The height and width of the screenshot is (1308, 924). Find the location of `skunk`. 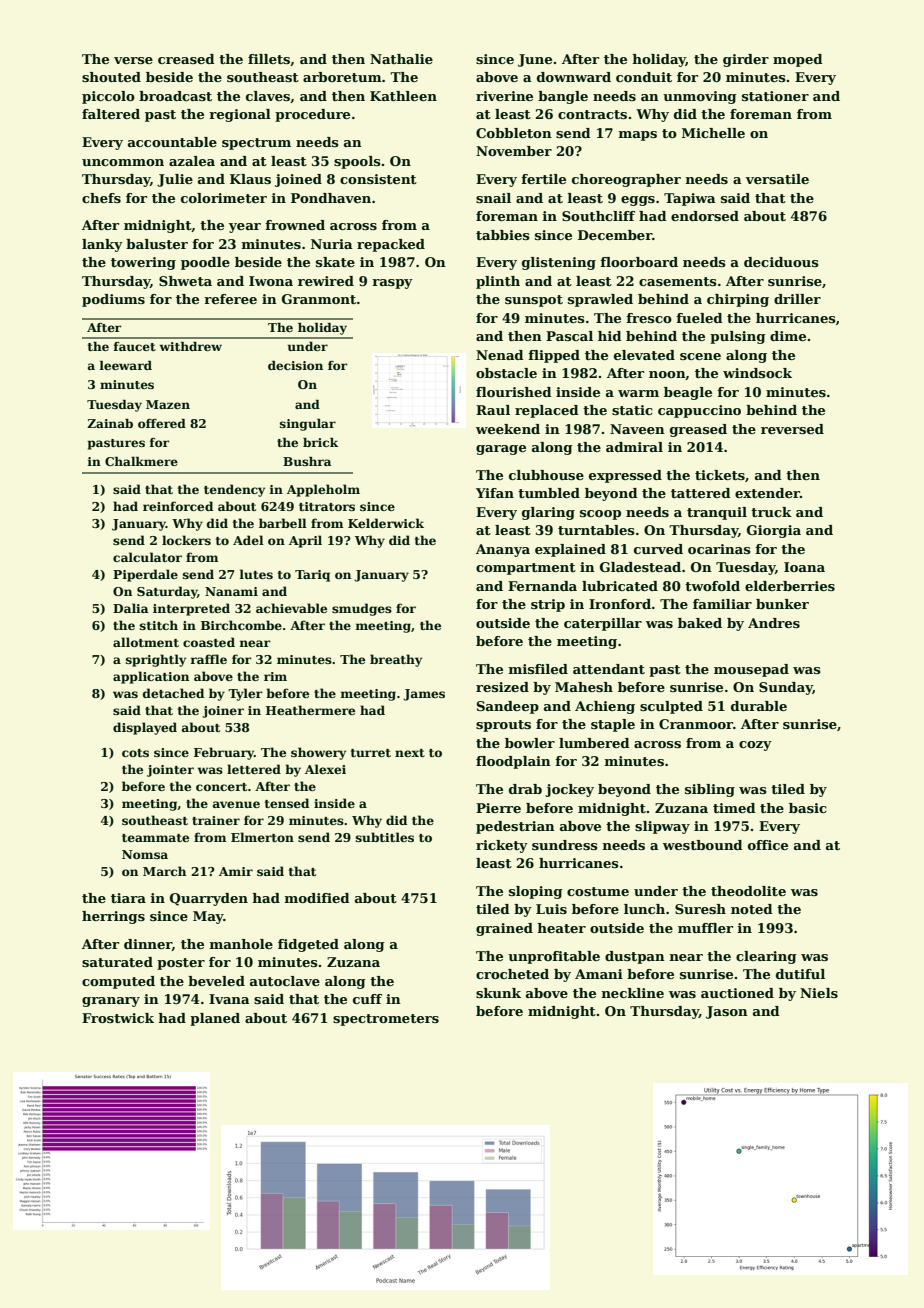

skunk is located at coordinates (498, 993).
